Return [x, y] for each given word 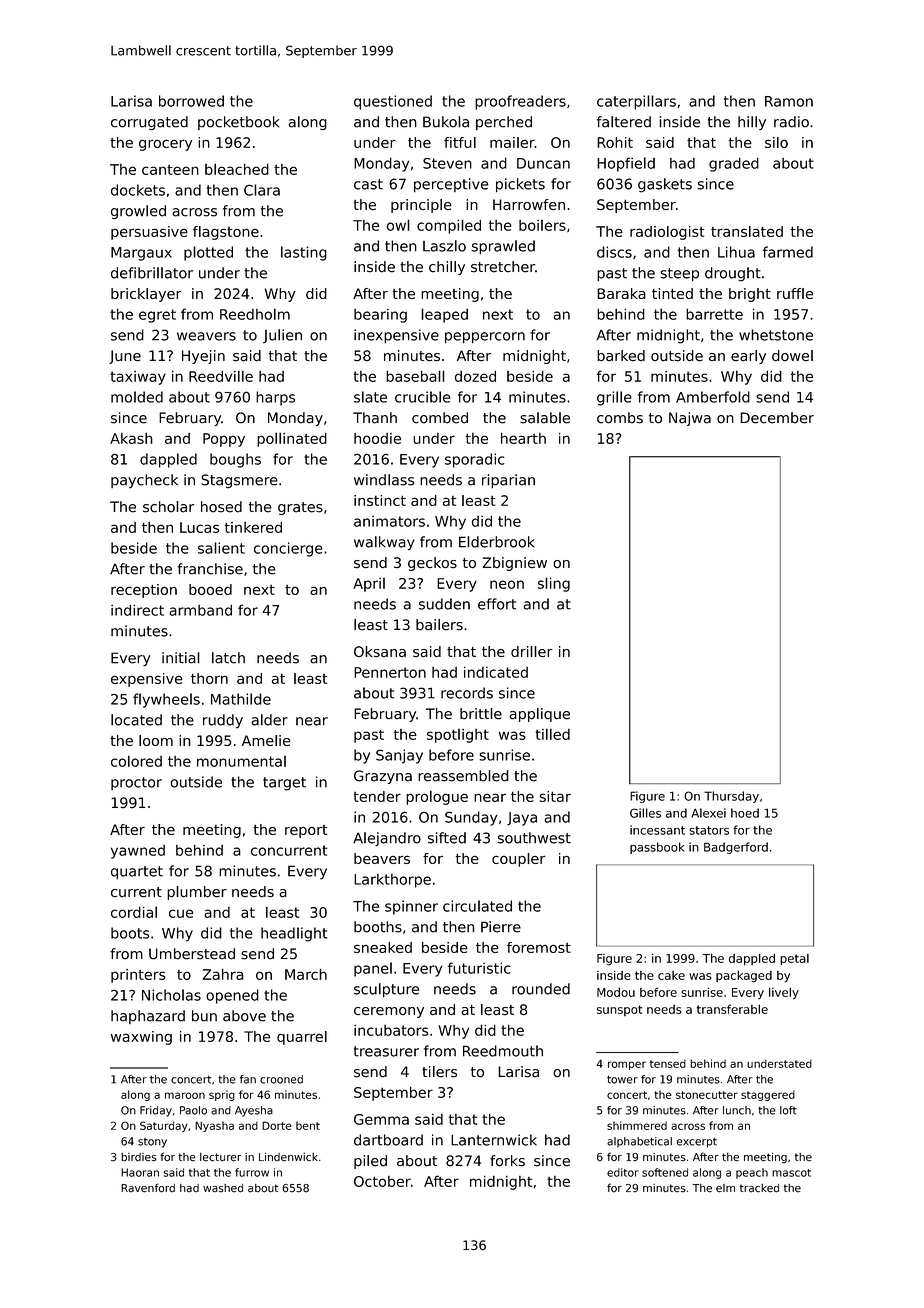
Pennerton [390, 672]
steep [679, 275]
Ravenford [148, 1188]
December [777, 418]
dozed [475, 376]
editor [623, 1172]
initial [181, 658]
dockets [138, 190]
